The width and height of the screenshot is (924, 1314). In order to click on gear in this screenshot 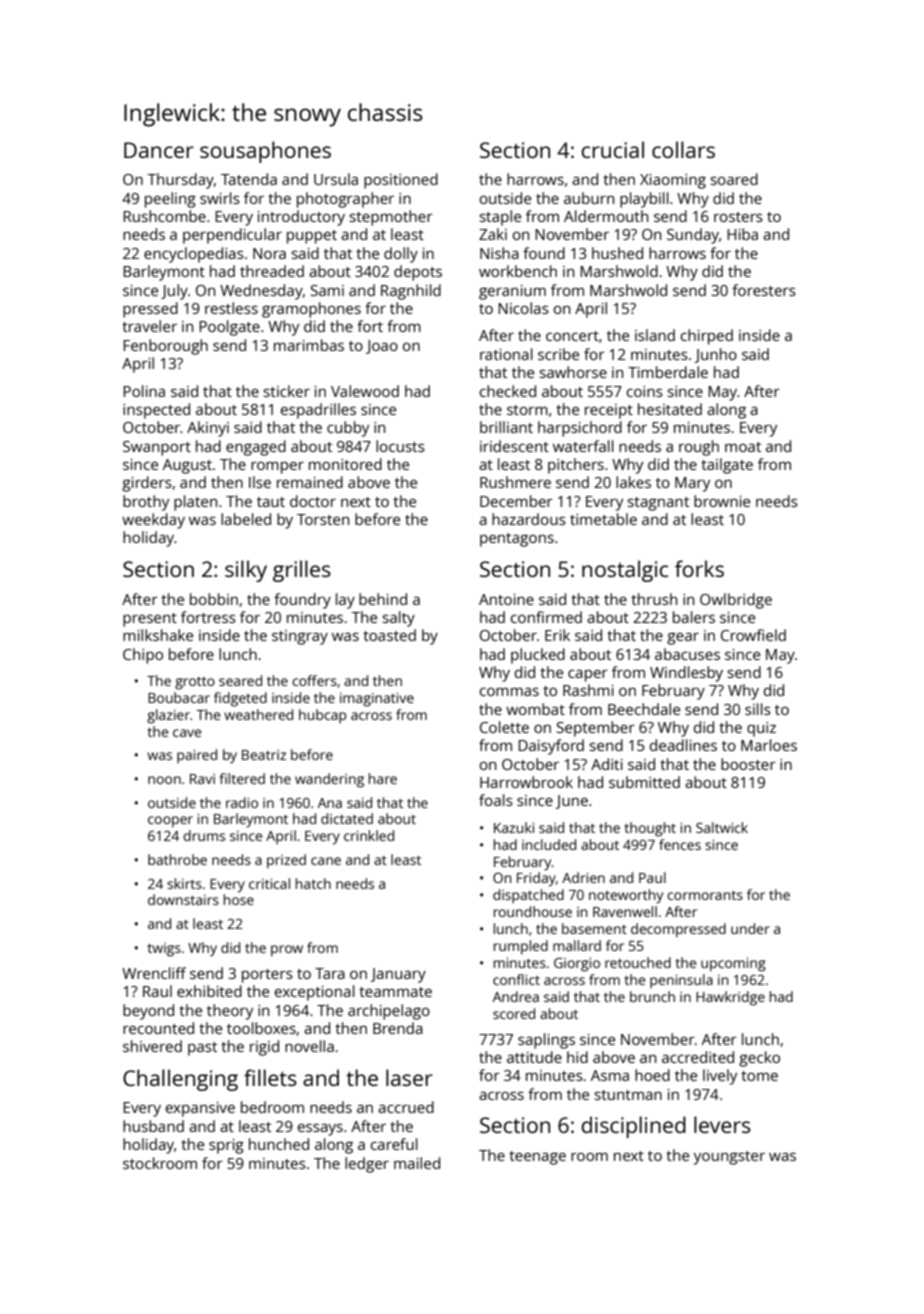, I will do `click(683, 638)`.
